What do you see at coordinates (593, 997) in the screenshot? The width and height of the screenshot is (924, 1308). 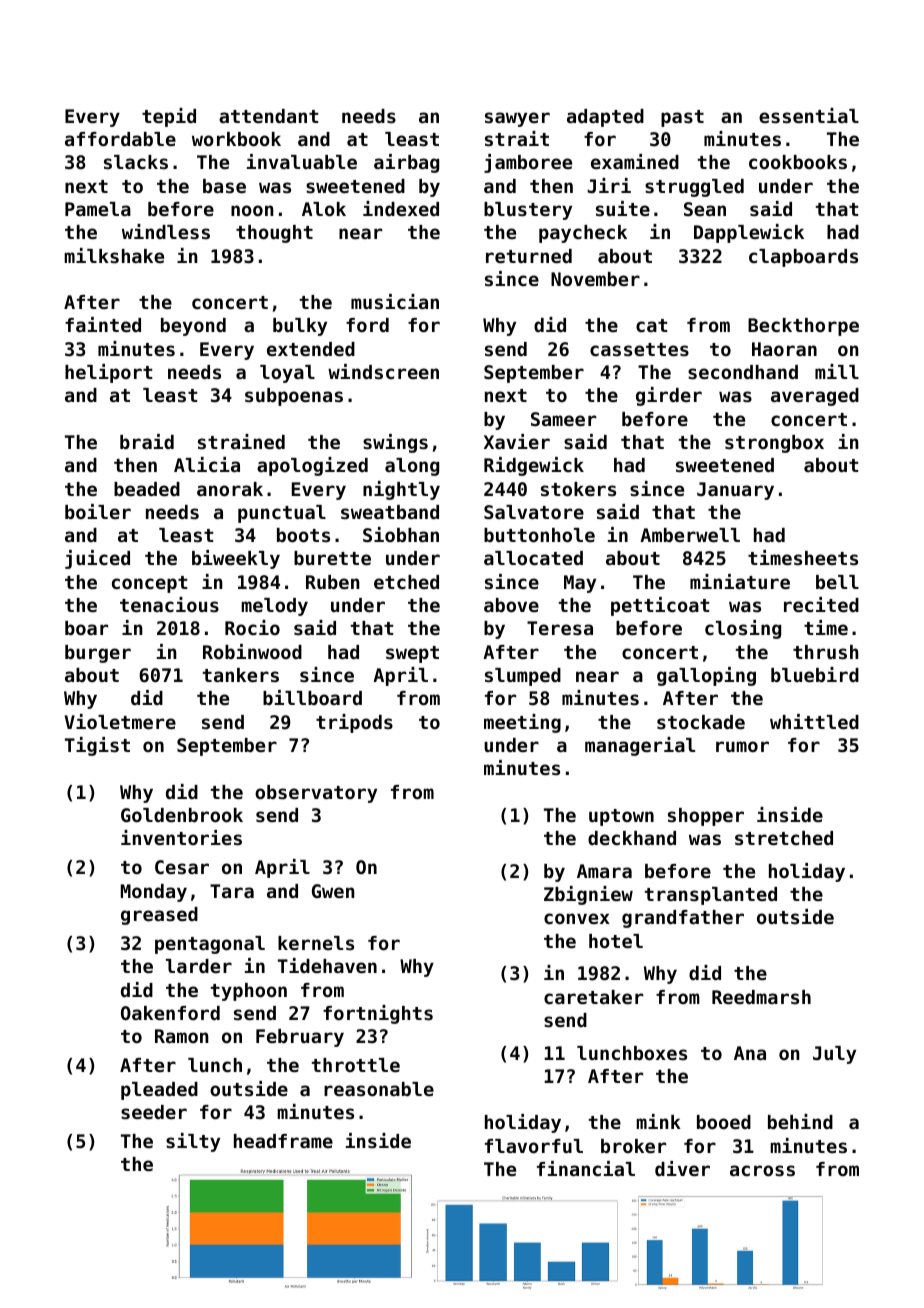 I see `caretaker` at bounding box center [593, 997].
